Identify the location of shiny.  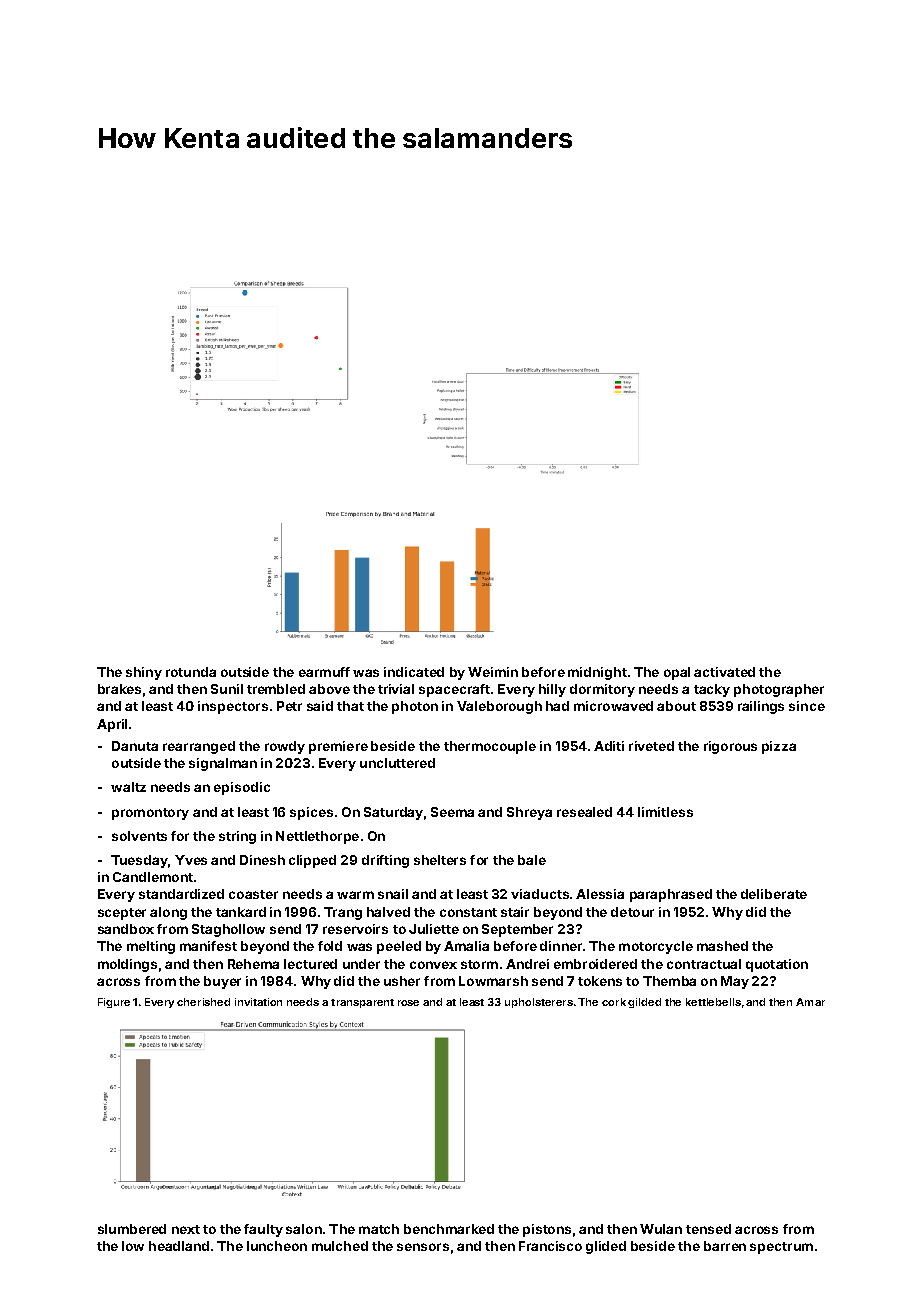
(144, 673).
